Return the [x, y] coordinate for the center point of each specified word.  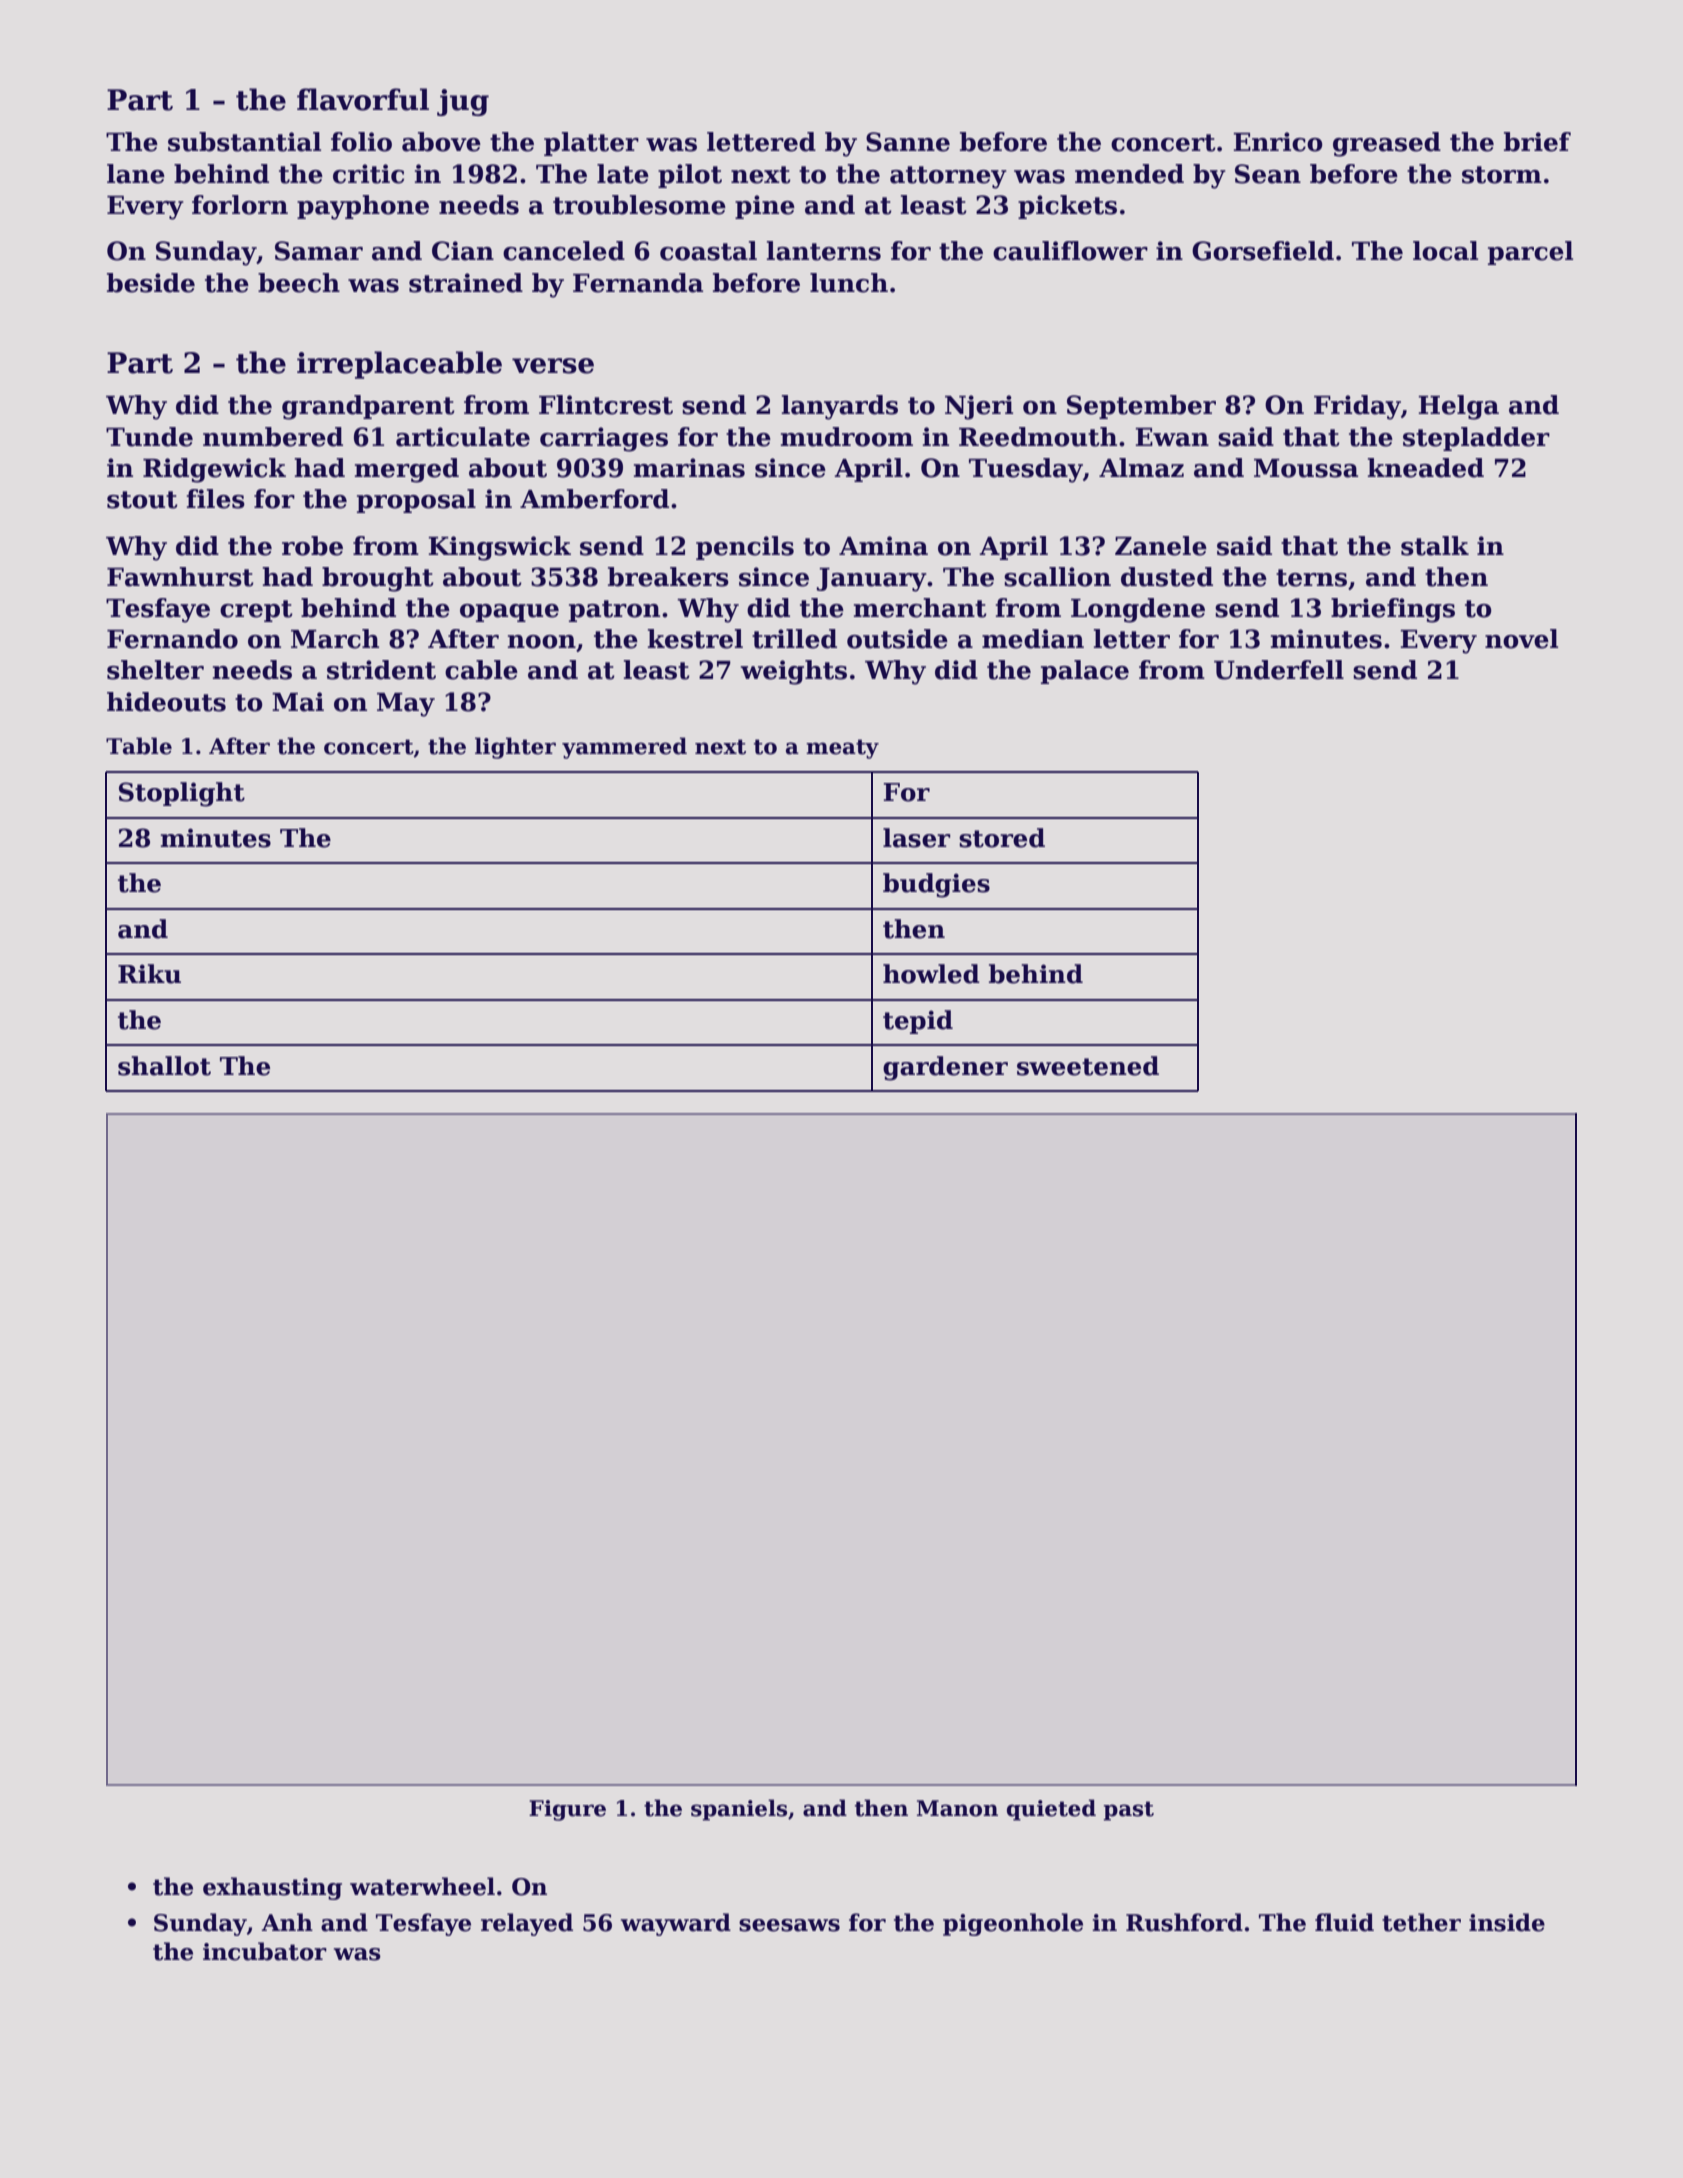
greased [1387, 144]
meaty [842, 749]
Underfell [1279, 670]
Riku [149, 974]
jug [463, 102]
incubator [265, 1951]
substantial [244, 142]
